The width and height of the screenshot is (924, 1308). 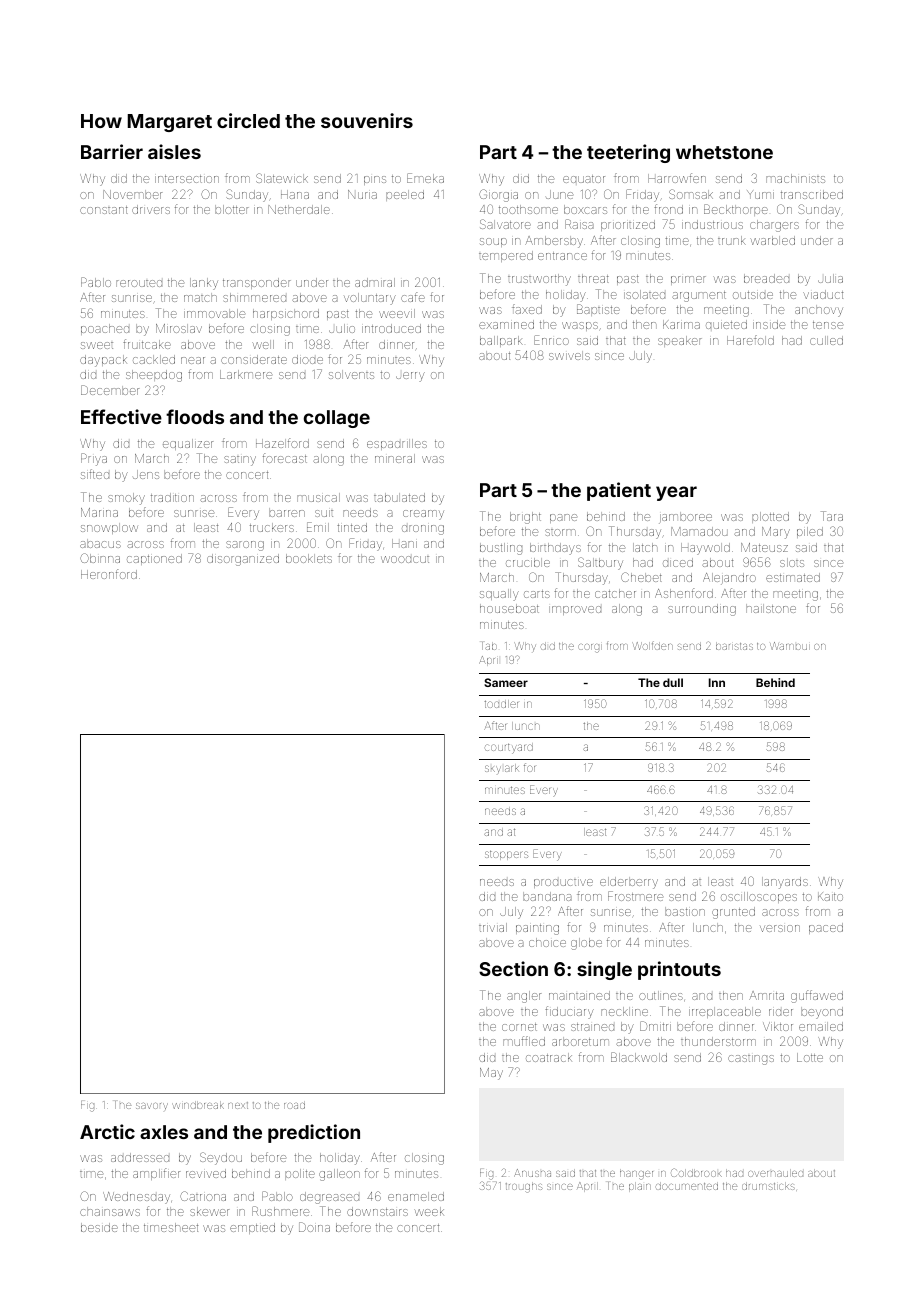 I want to click on Heronford, so click(x=109, y=574).
